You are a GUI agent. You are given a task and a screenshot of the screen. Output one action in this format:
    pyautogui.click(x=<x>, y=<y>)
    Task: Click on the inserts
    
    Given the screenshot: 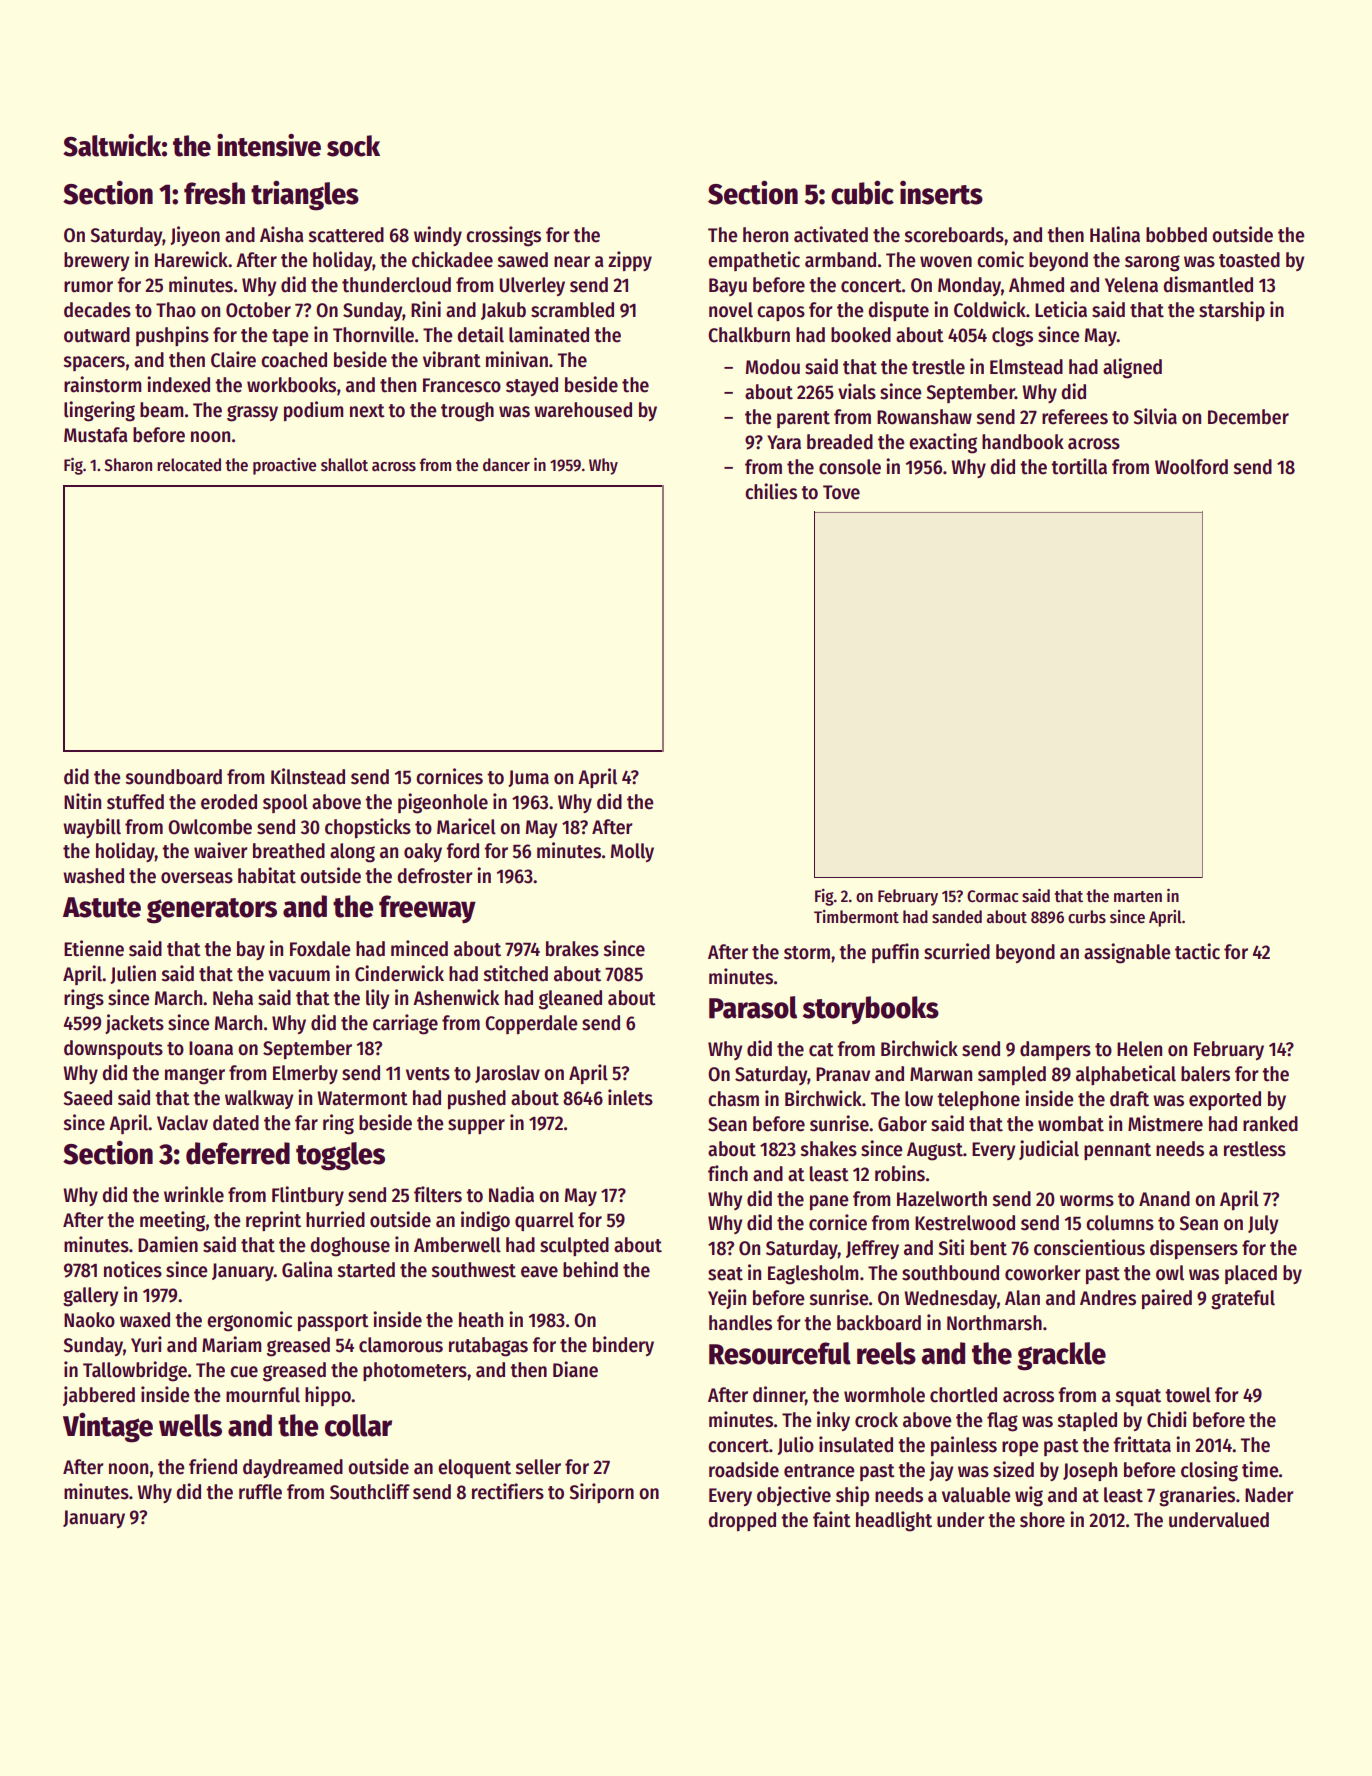 What is the action you would take?
    pyautogui.click(x=941, y=192)
